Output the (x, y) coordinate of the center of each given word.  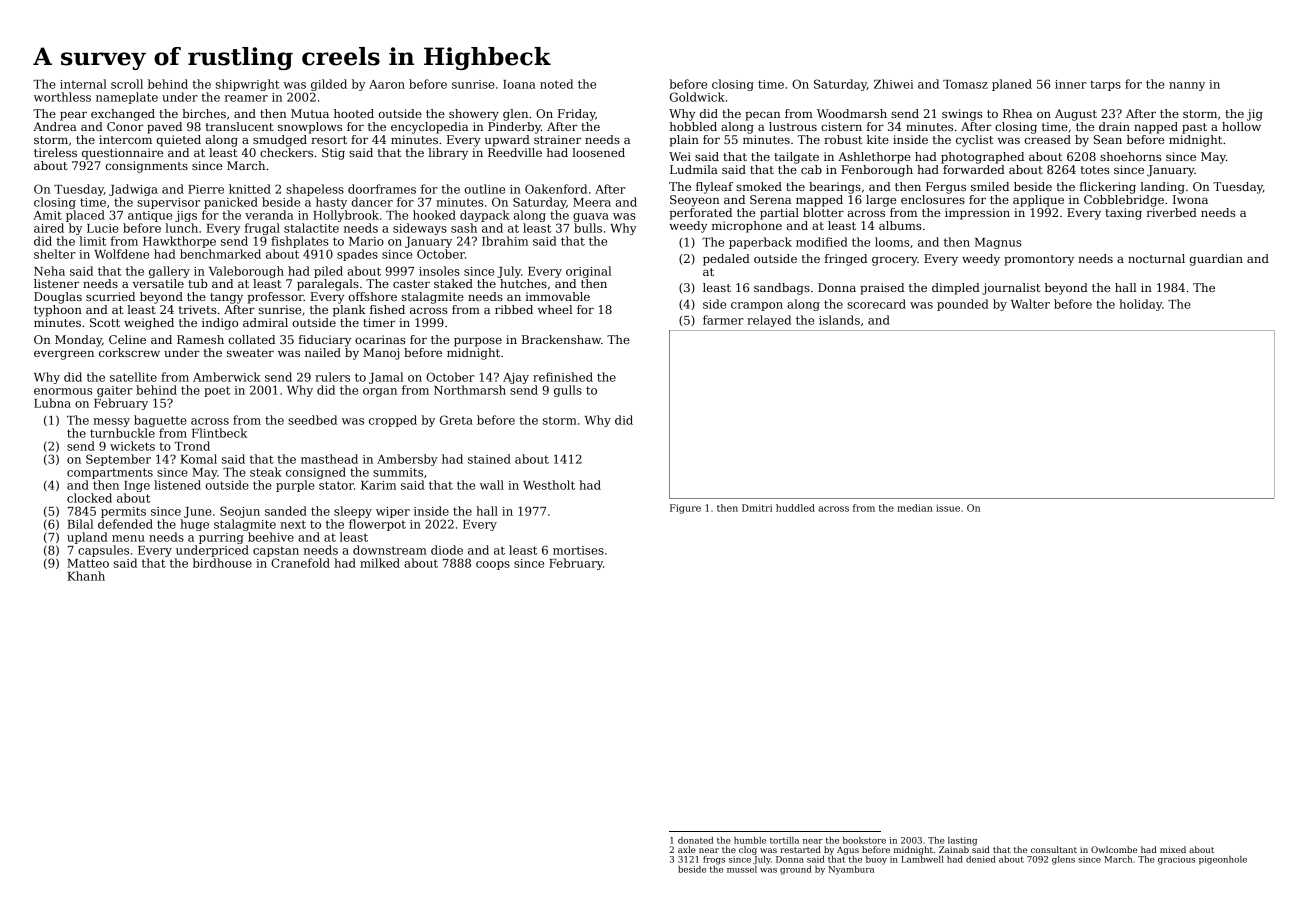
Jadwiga (133, 190)
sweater (250, 353)
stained (489, 459)
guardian (1216, 260)
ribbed (514, 309)
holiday (1140, 305)
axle (687, 849)
